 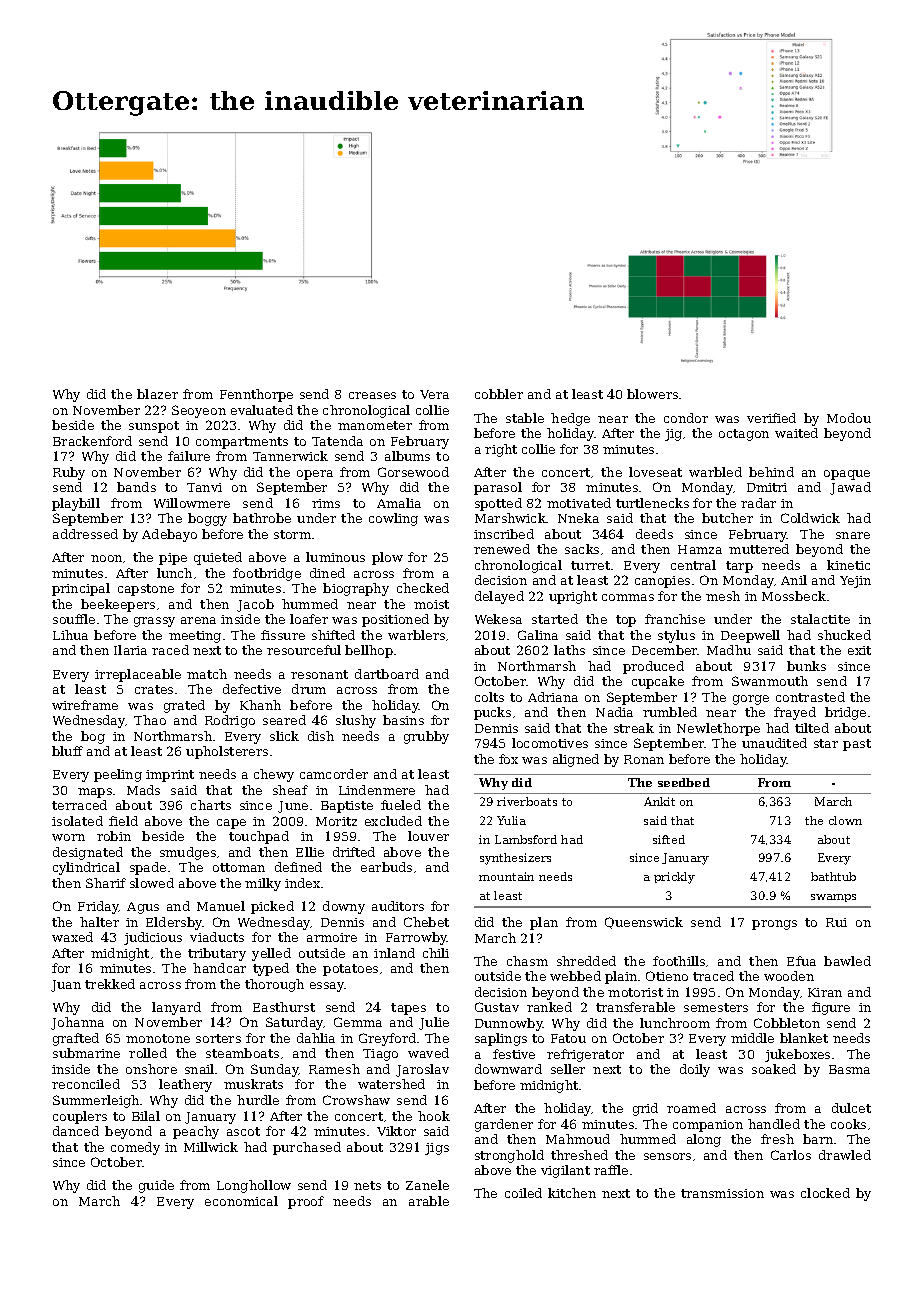 What do you see at coordinates (375, 425) in the screenshot?
I see `manometer` at bounding box center [375, 425].
